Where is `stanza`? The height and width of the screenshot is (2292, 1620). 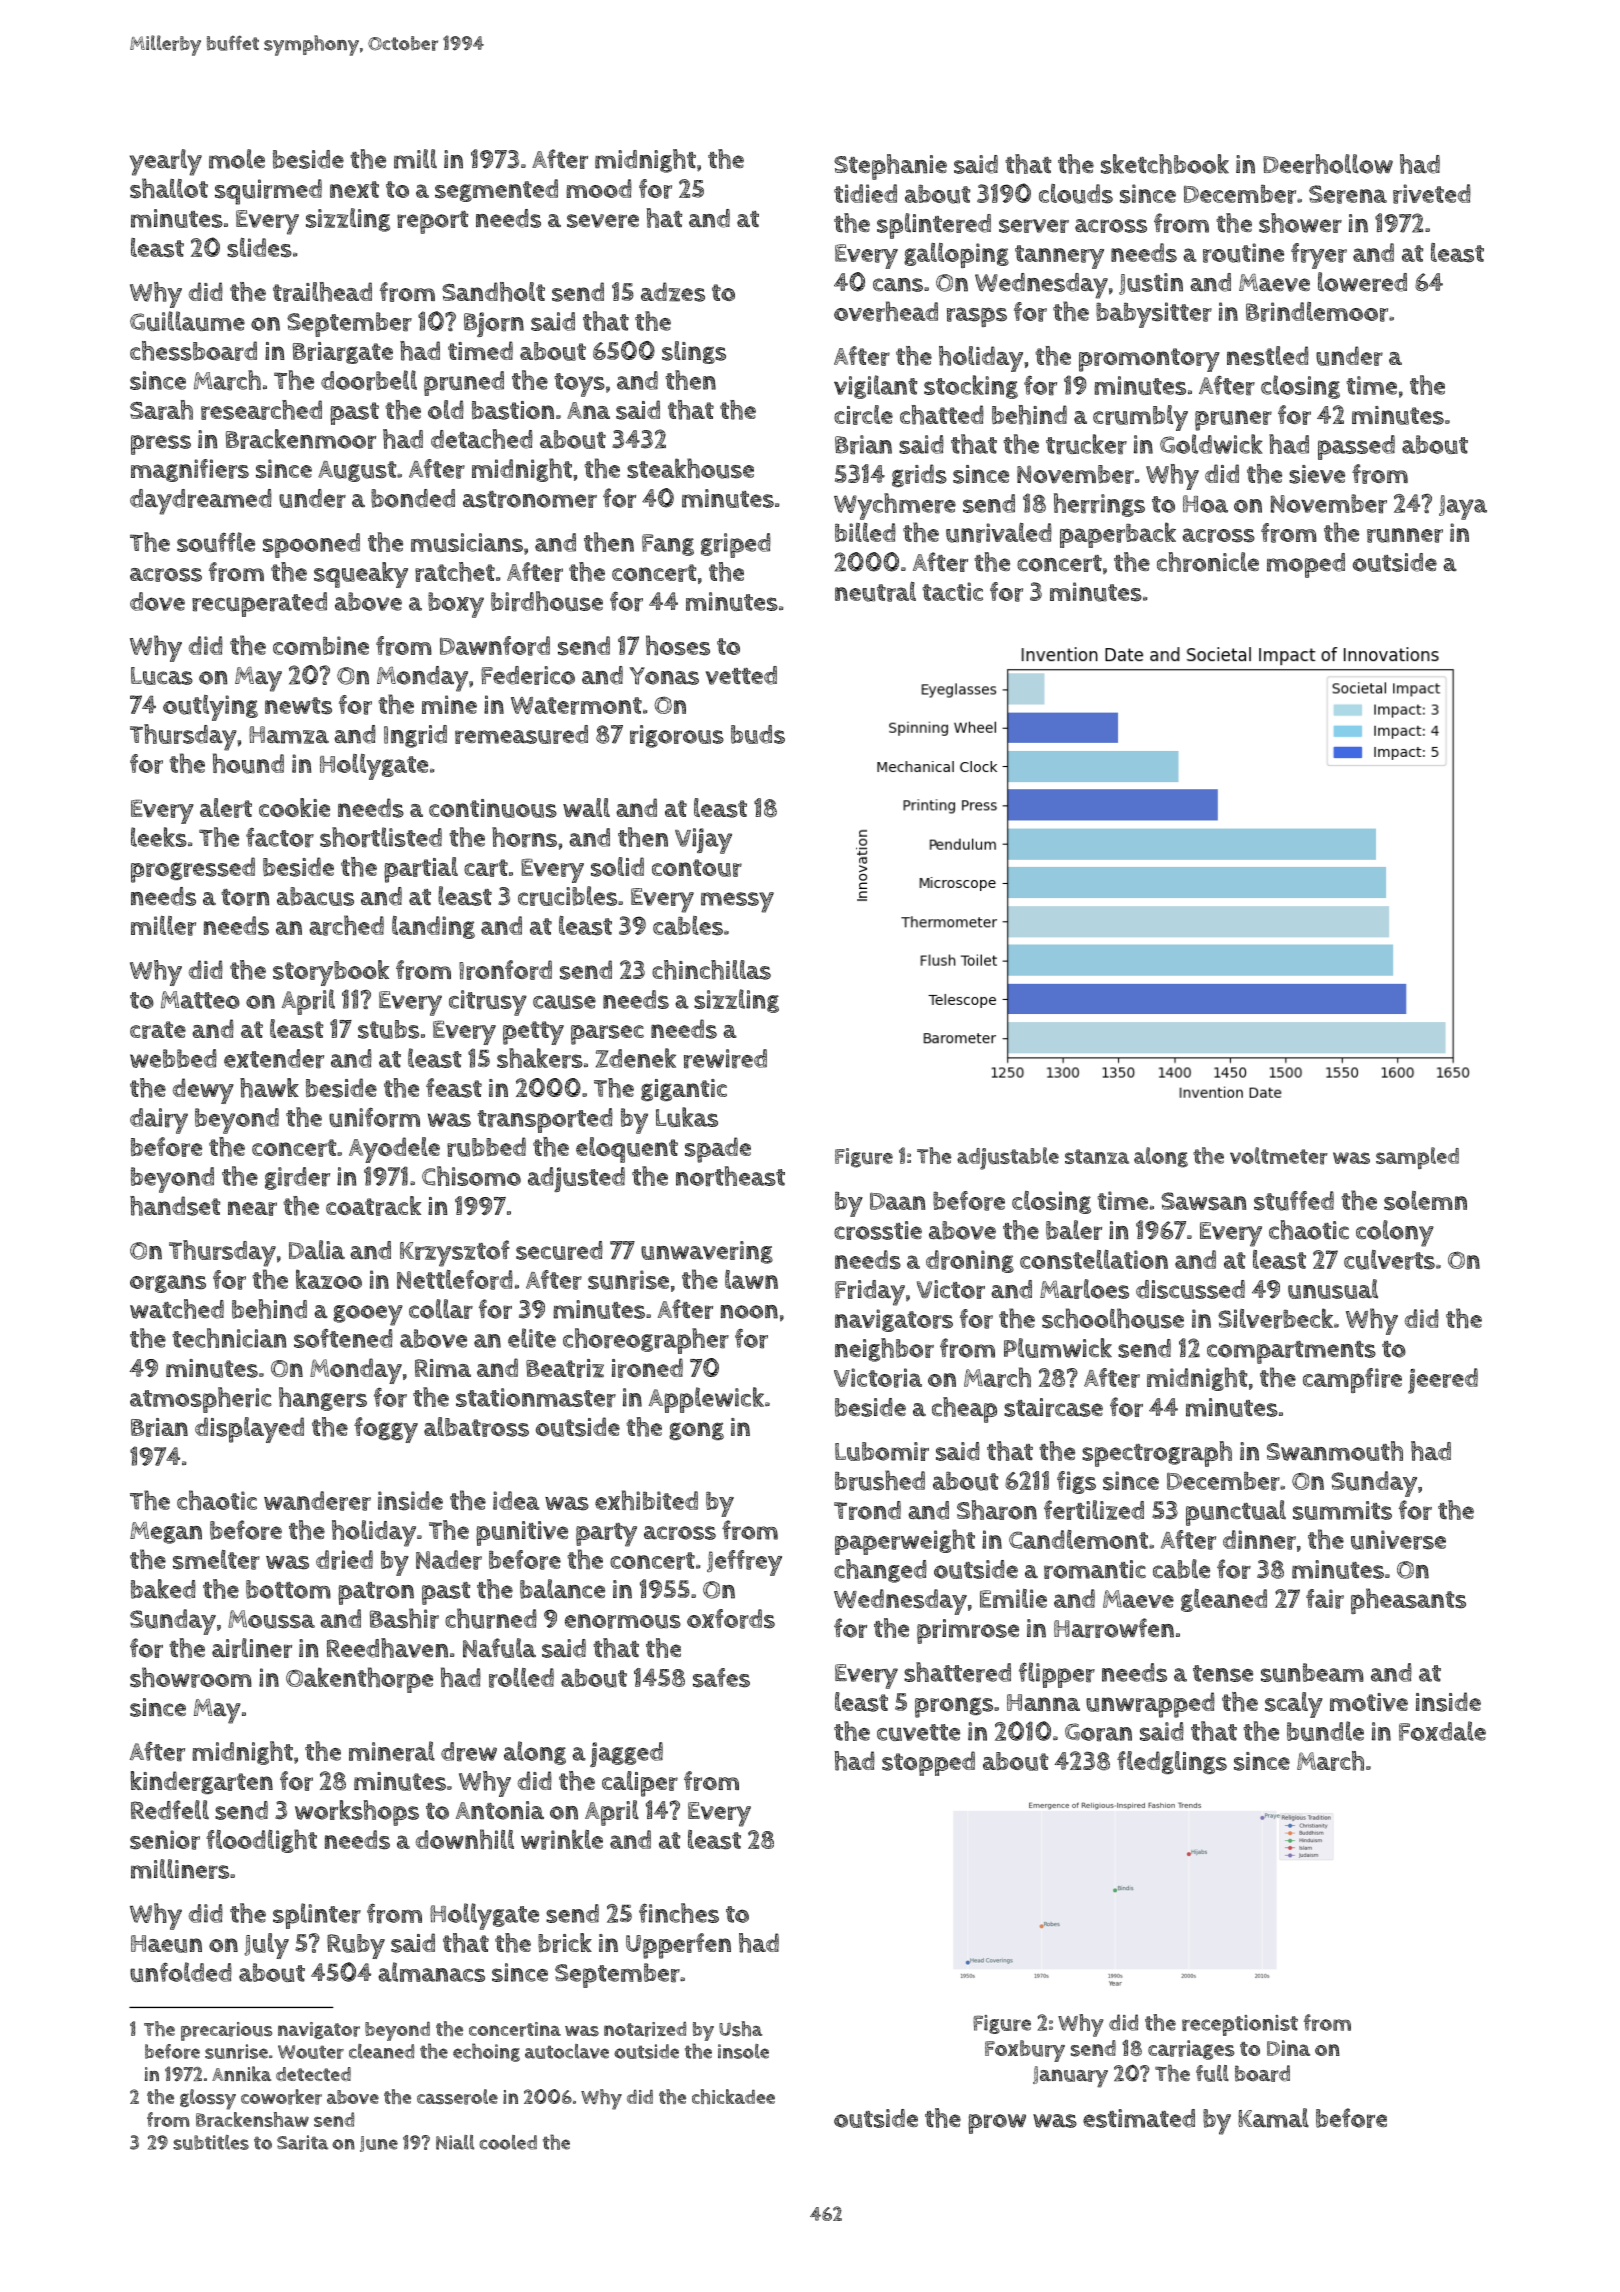 stanza is located at coordinates (1097, 1156).
